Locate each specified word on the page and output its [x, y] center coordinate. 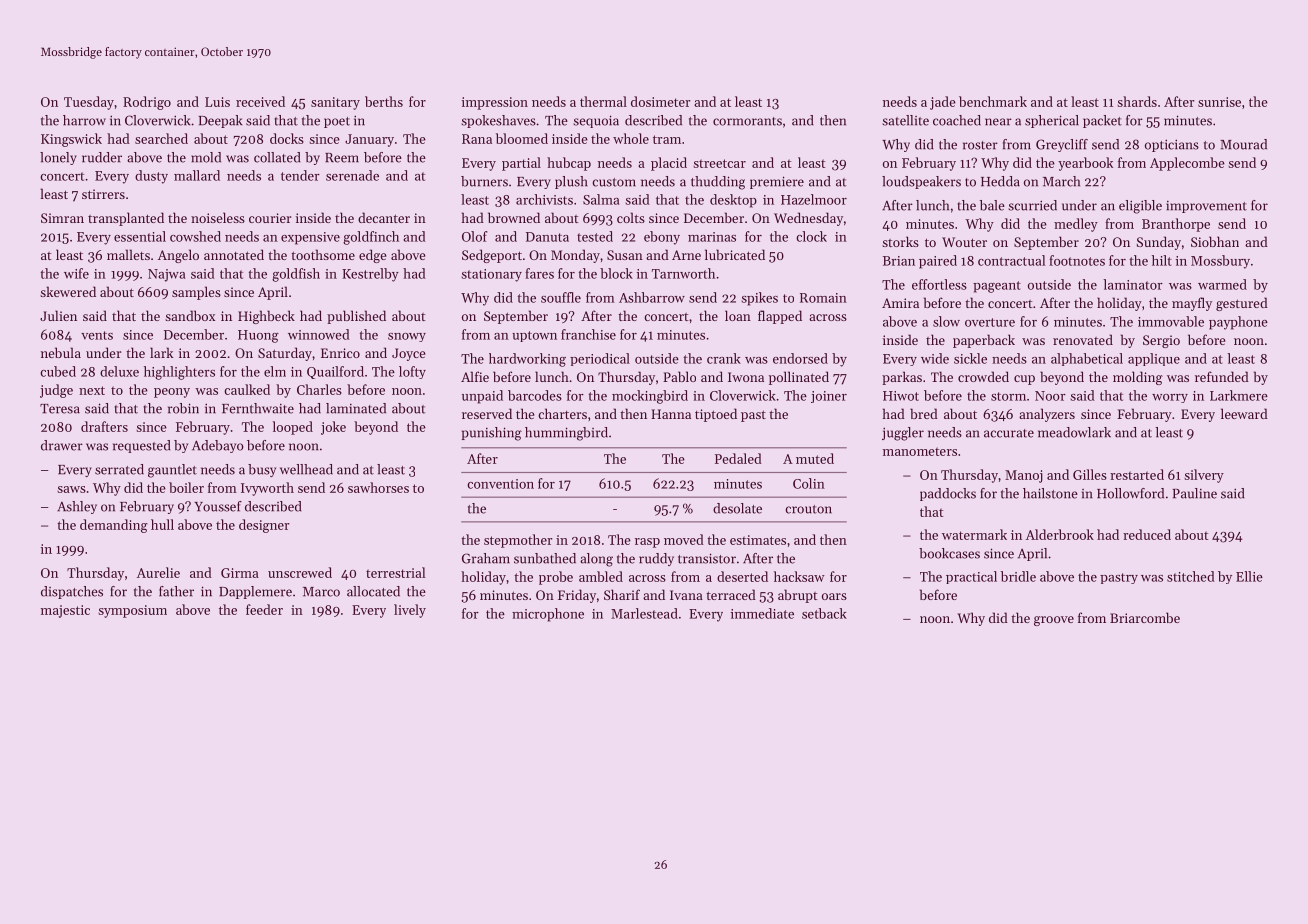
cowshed [195, 236]
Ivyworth [267, 489]
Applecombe [1187, 164]
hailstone [1050, 493]
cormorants [747, 121]
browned [514, 217]
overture [990, 322]
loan [738, 315]
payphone [1238, 323]
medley [1076, 225]
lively [410, 611]
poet [337, 122]
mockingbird [650, 397]
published [356, 317]
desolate [737, 508]
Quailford [335, 372]
